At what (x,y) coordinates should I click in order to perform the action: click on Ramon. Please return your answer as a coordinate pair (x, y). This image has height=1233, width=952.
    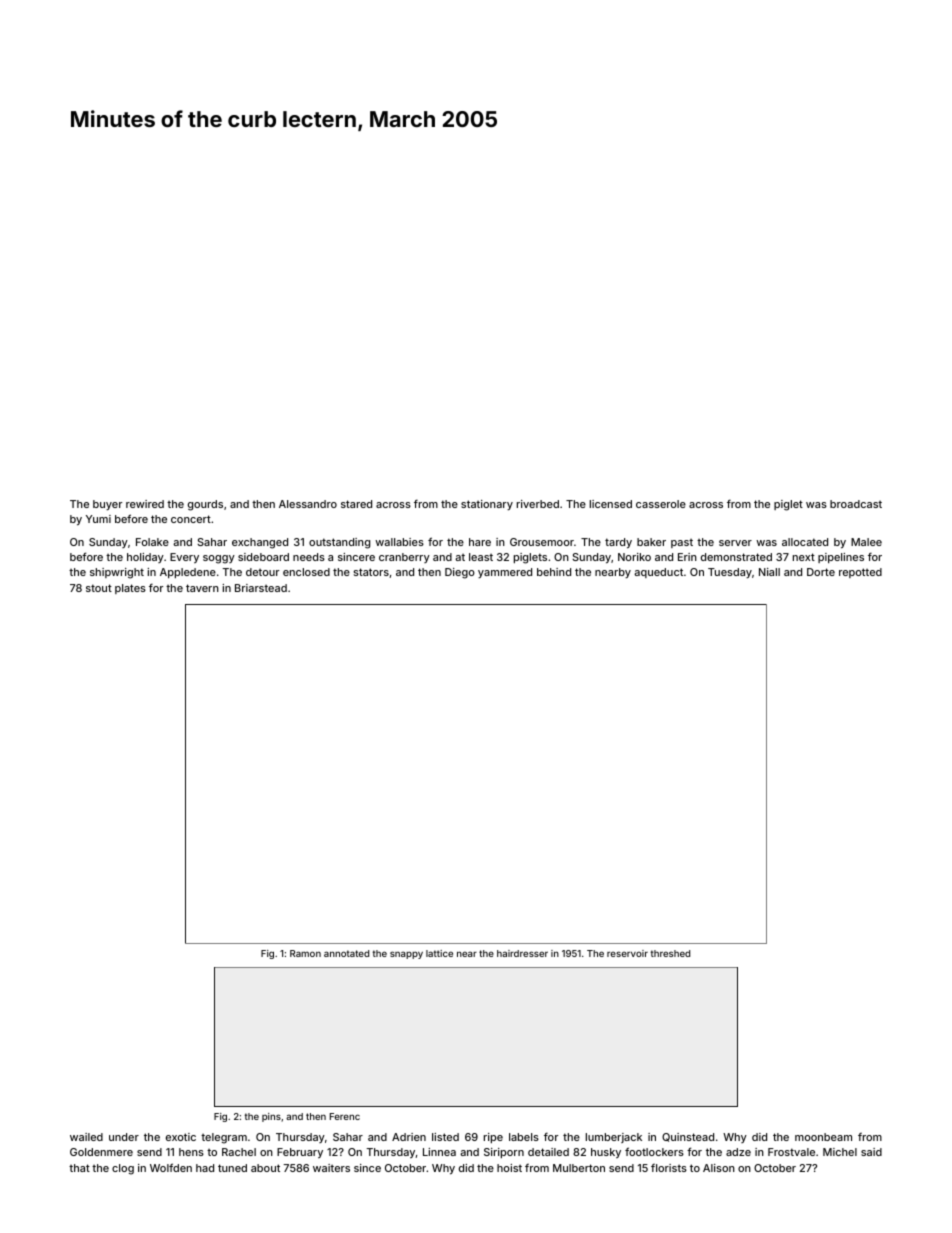
    Looking at the image, I should click on (305, 953).
